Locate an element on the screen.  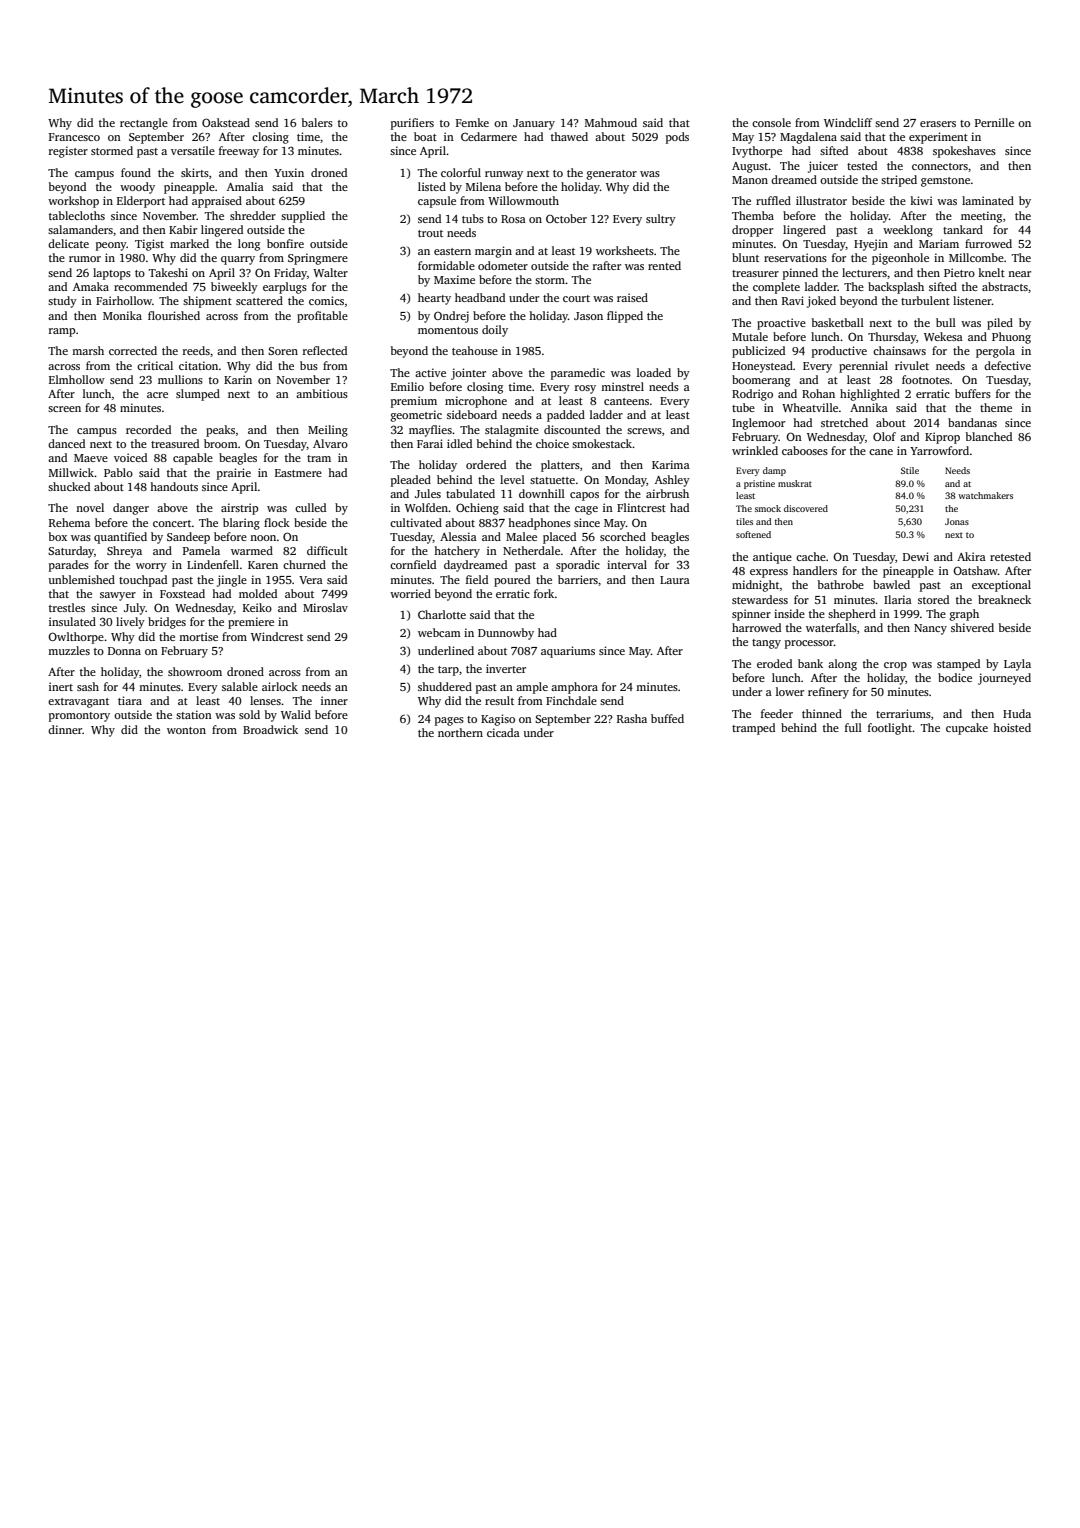
reflected is located at coordinates (325, 350).
